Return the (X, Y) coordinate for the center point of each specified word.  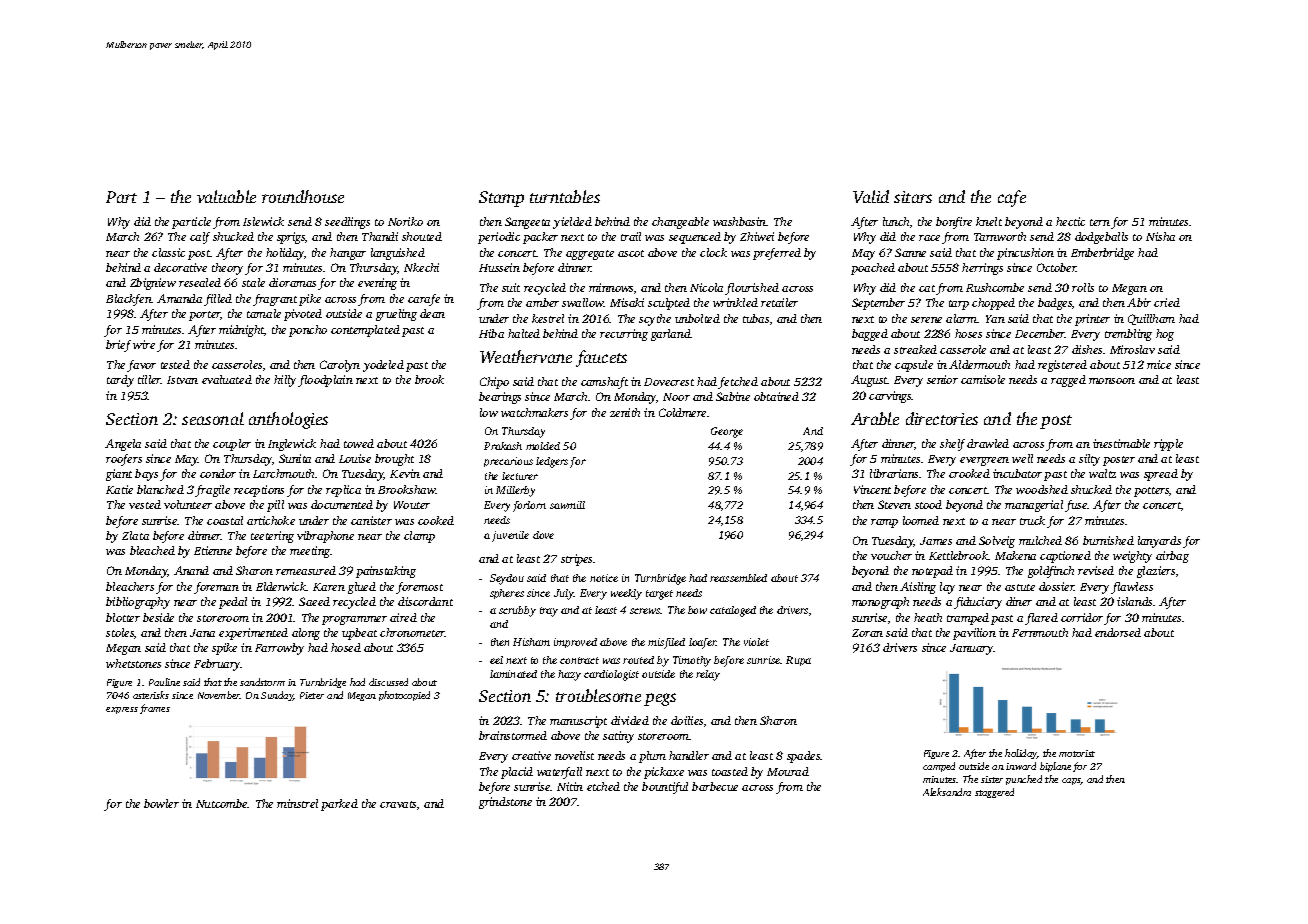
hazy (569, 675)
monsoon (1112, 381)
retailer (779, 302)
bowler (161, 803)
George (727, 432)
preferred (777, 254)
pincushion (1025, 254)
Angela (123, 445)
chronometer (412, 632)
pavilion (974, 634)
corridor (1082, 617)
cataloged (733, 611)
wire (144, 344)
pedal (233, 603)
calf (200, 238)
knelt (989, 221)
